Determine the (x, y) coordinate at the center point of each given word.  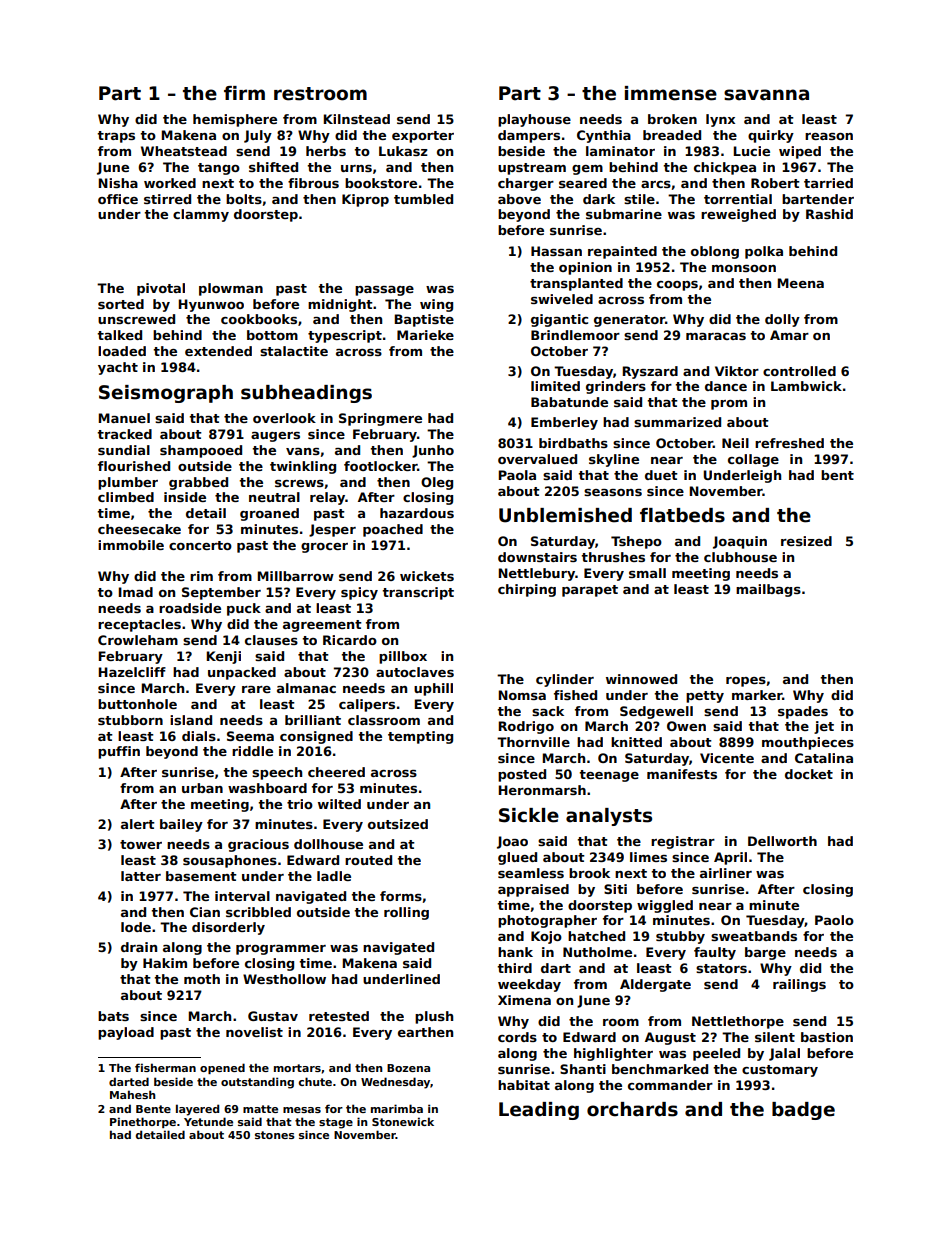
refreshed (789, 443)
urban (202, 788)
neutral (274, 497)
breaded (672, 135)
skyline (614, 460)
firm (244, 93)
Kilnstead (356, 119)
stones (275, 1135)
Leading (539, 1111)
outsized (398, 824)
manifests (682, 774)
